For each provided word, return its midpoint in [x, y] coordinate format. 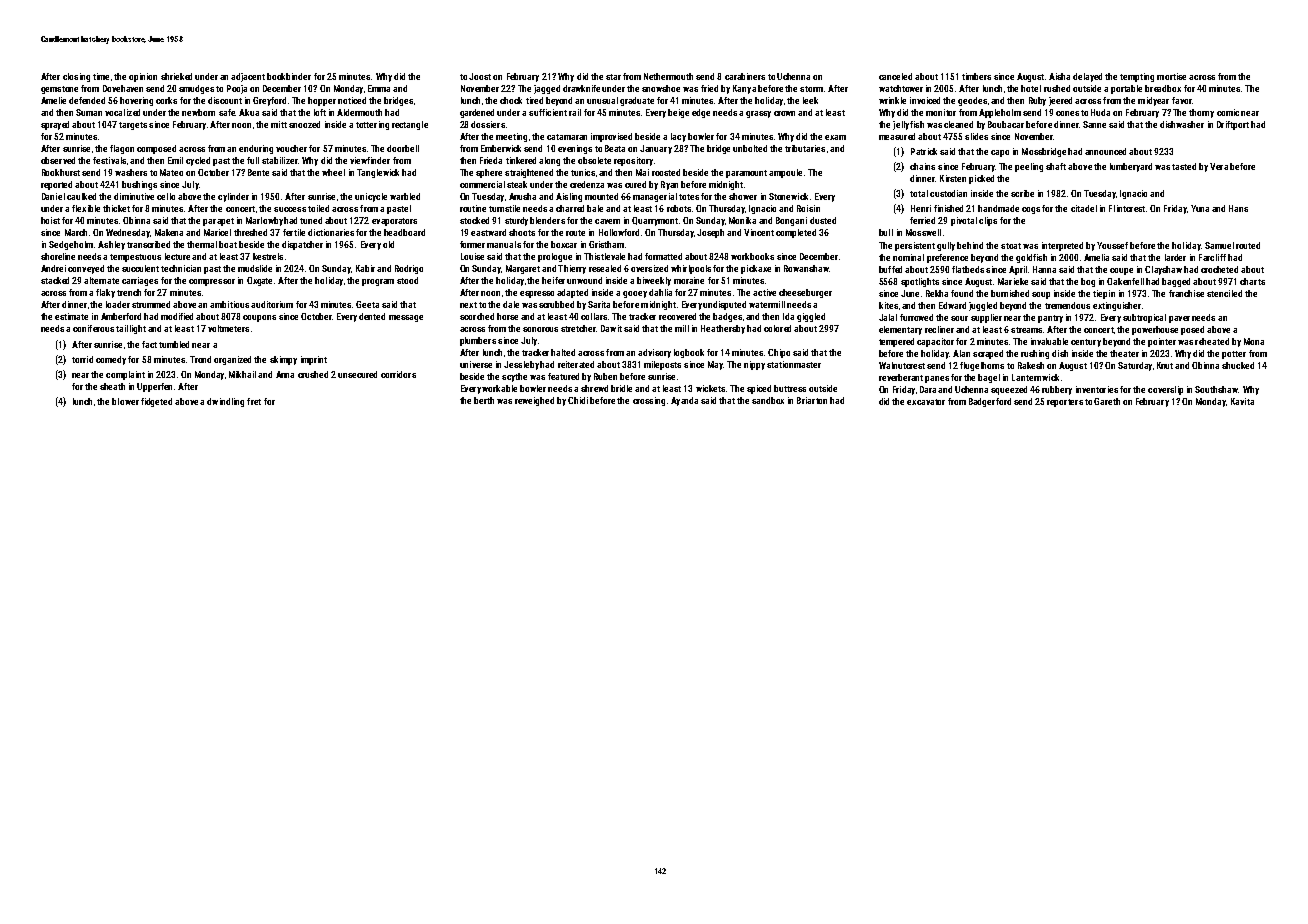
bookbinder [289, 76]
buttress [790, 388]
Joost [480, 76]
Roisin [808, 208]
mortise [1171, 76]
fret [254, 401]
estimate [71, 316]
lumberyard [1131, 167]
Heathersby [723, 329]
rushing [1035, 354]
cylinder [233, 197]
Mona [1254, 341]
